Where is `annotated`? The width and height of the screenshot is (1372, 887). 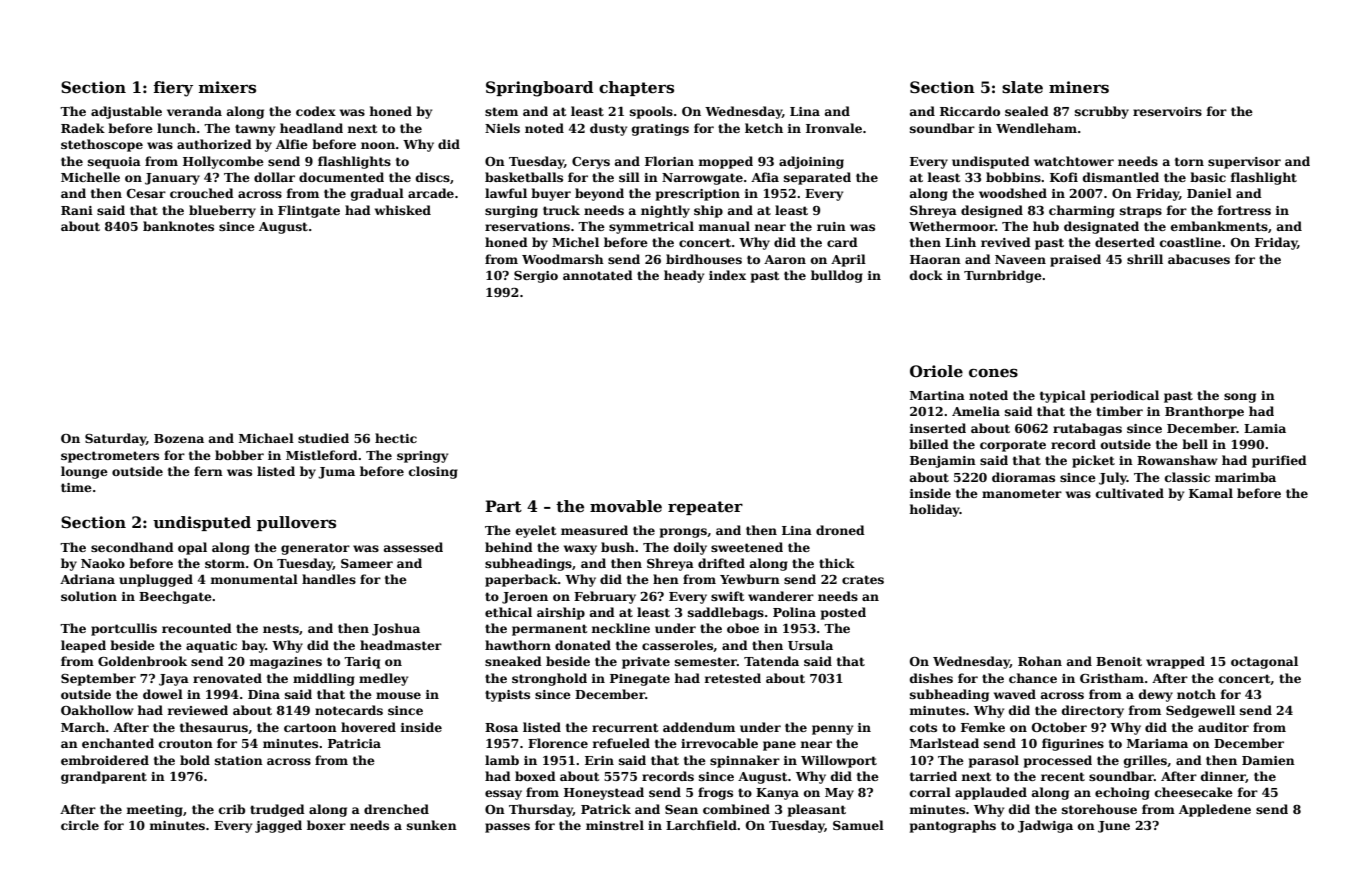 annotated is located at coordinates (598, 275).
